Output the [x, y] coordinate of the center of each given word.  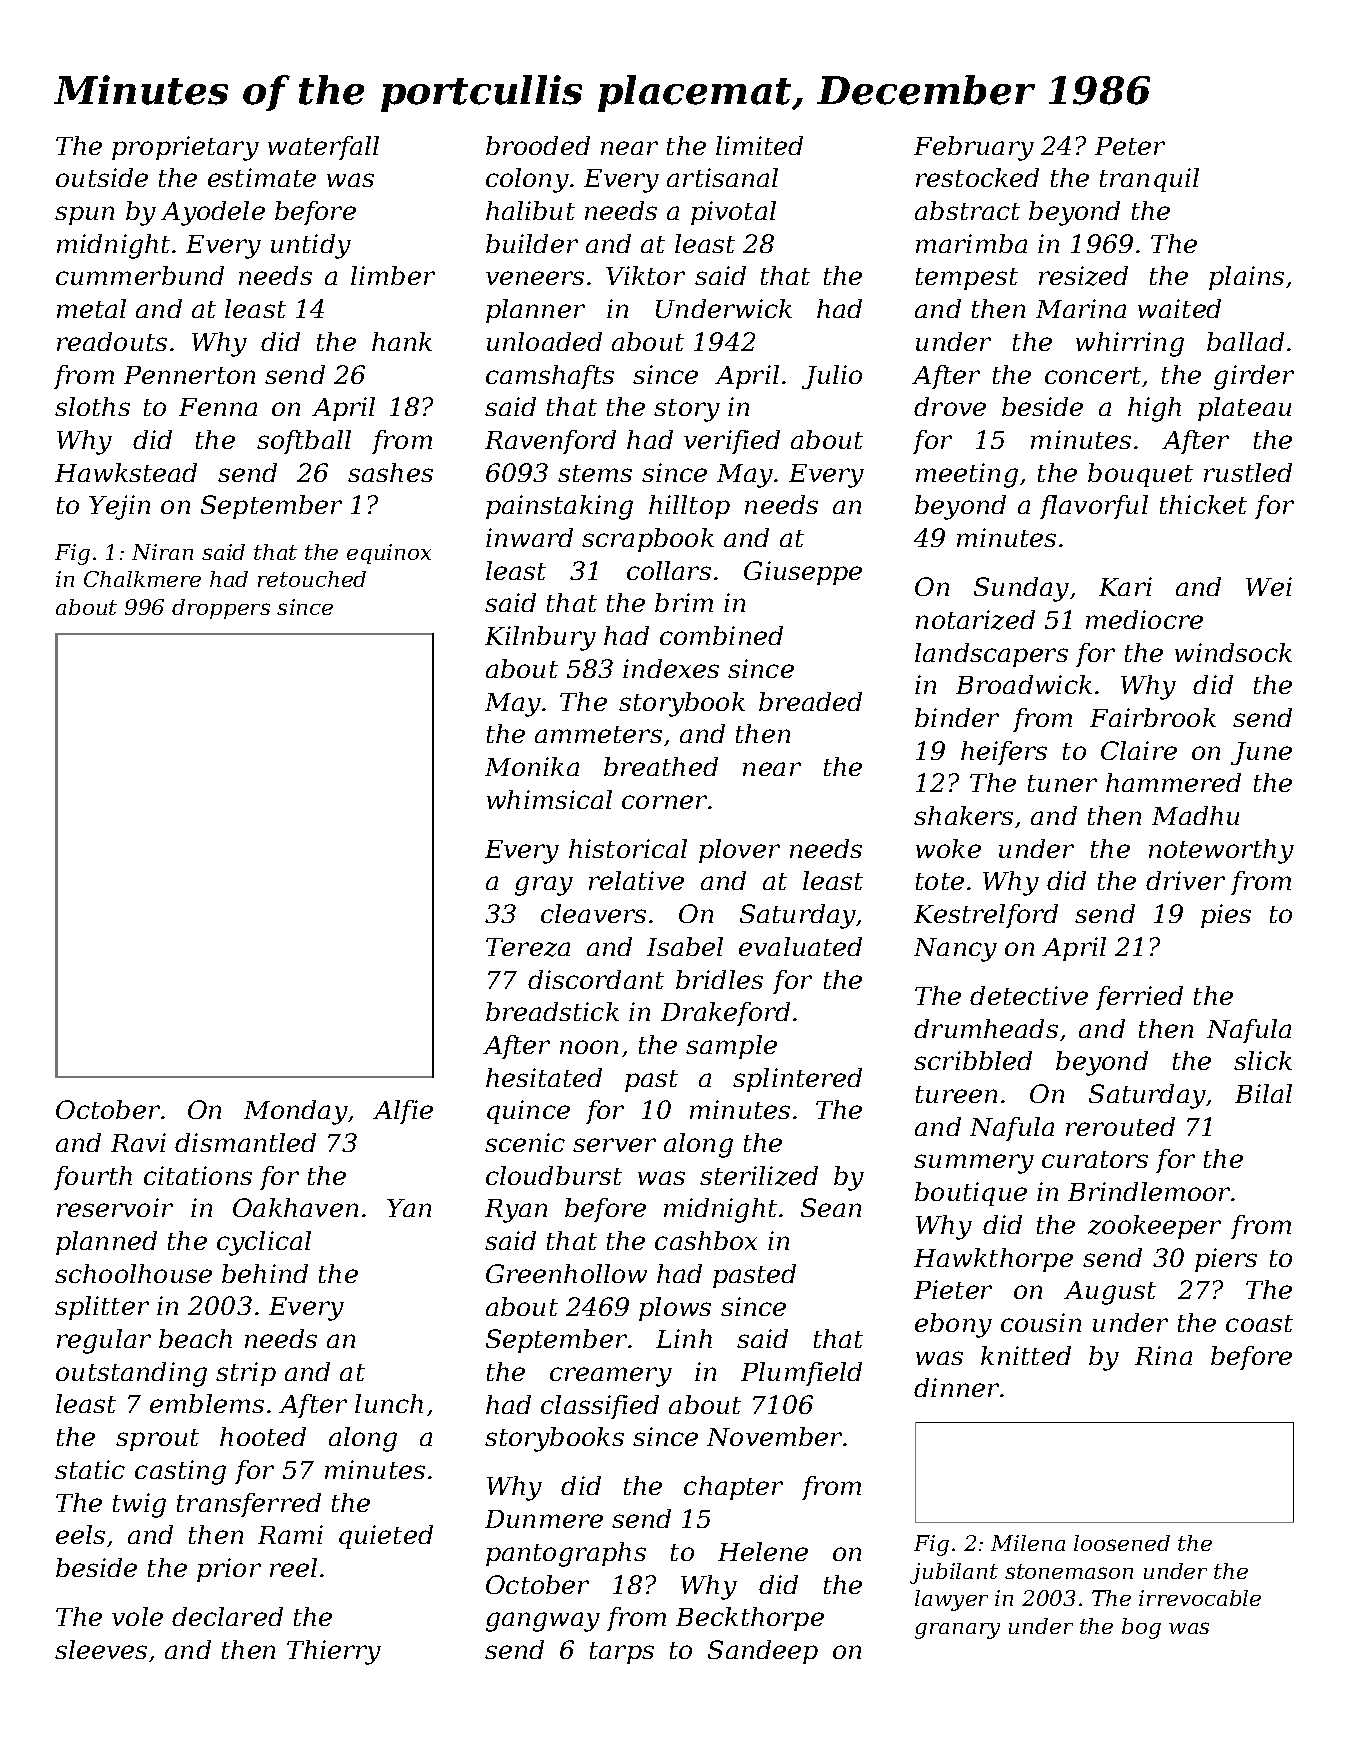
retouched [312, 579]
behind [265, 1273]
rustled [1248, 472]
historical [628, 848]
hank [402, 341]
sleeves [101, 1649]
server [614, 1145]
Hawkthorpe [993, 1260]
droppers [221, 609]
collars [669, 570]
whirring [1130, 344]
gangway [543, 1622]
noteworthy [1221, 851]
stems [595, 473]
